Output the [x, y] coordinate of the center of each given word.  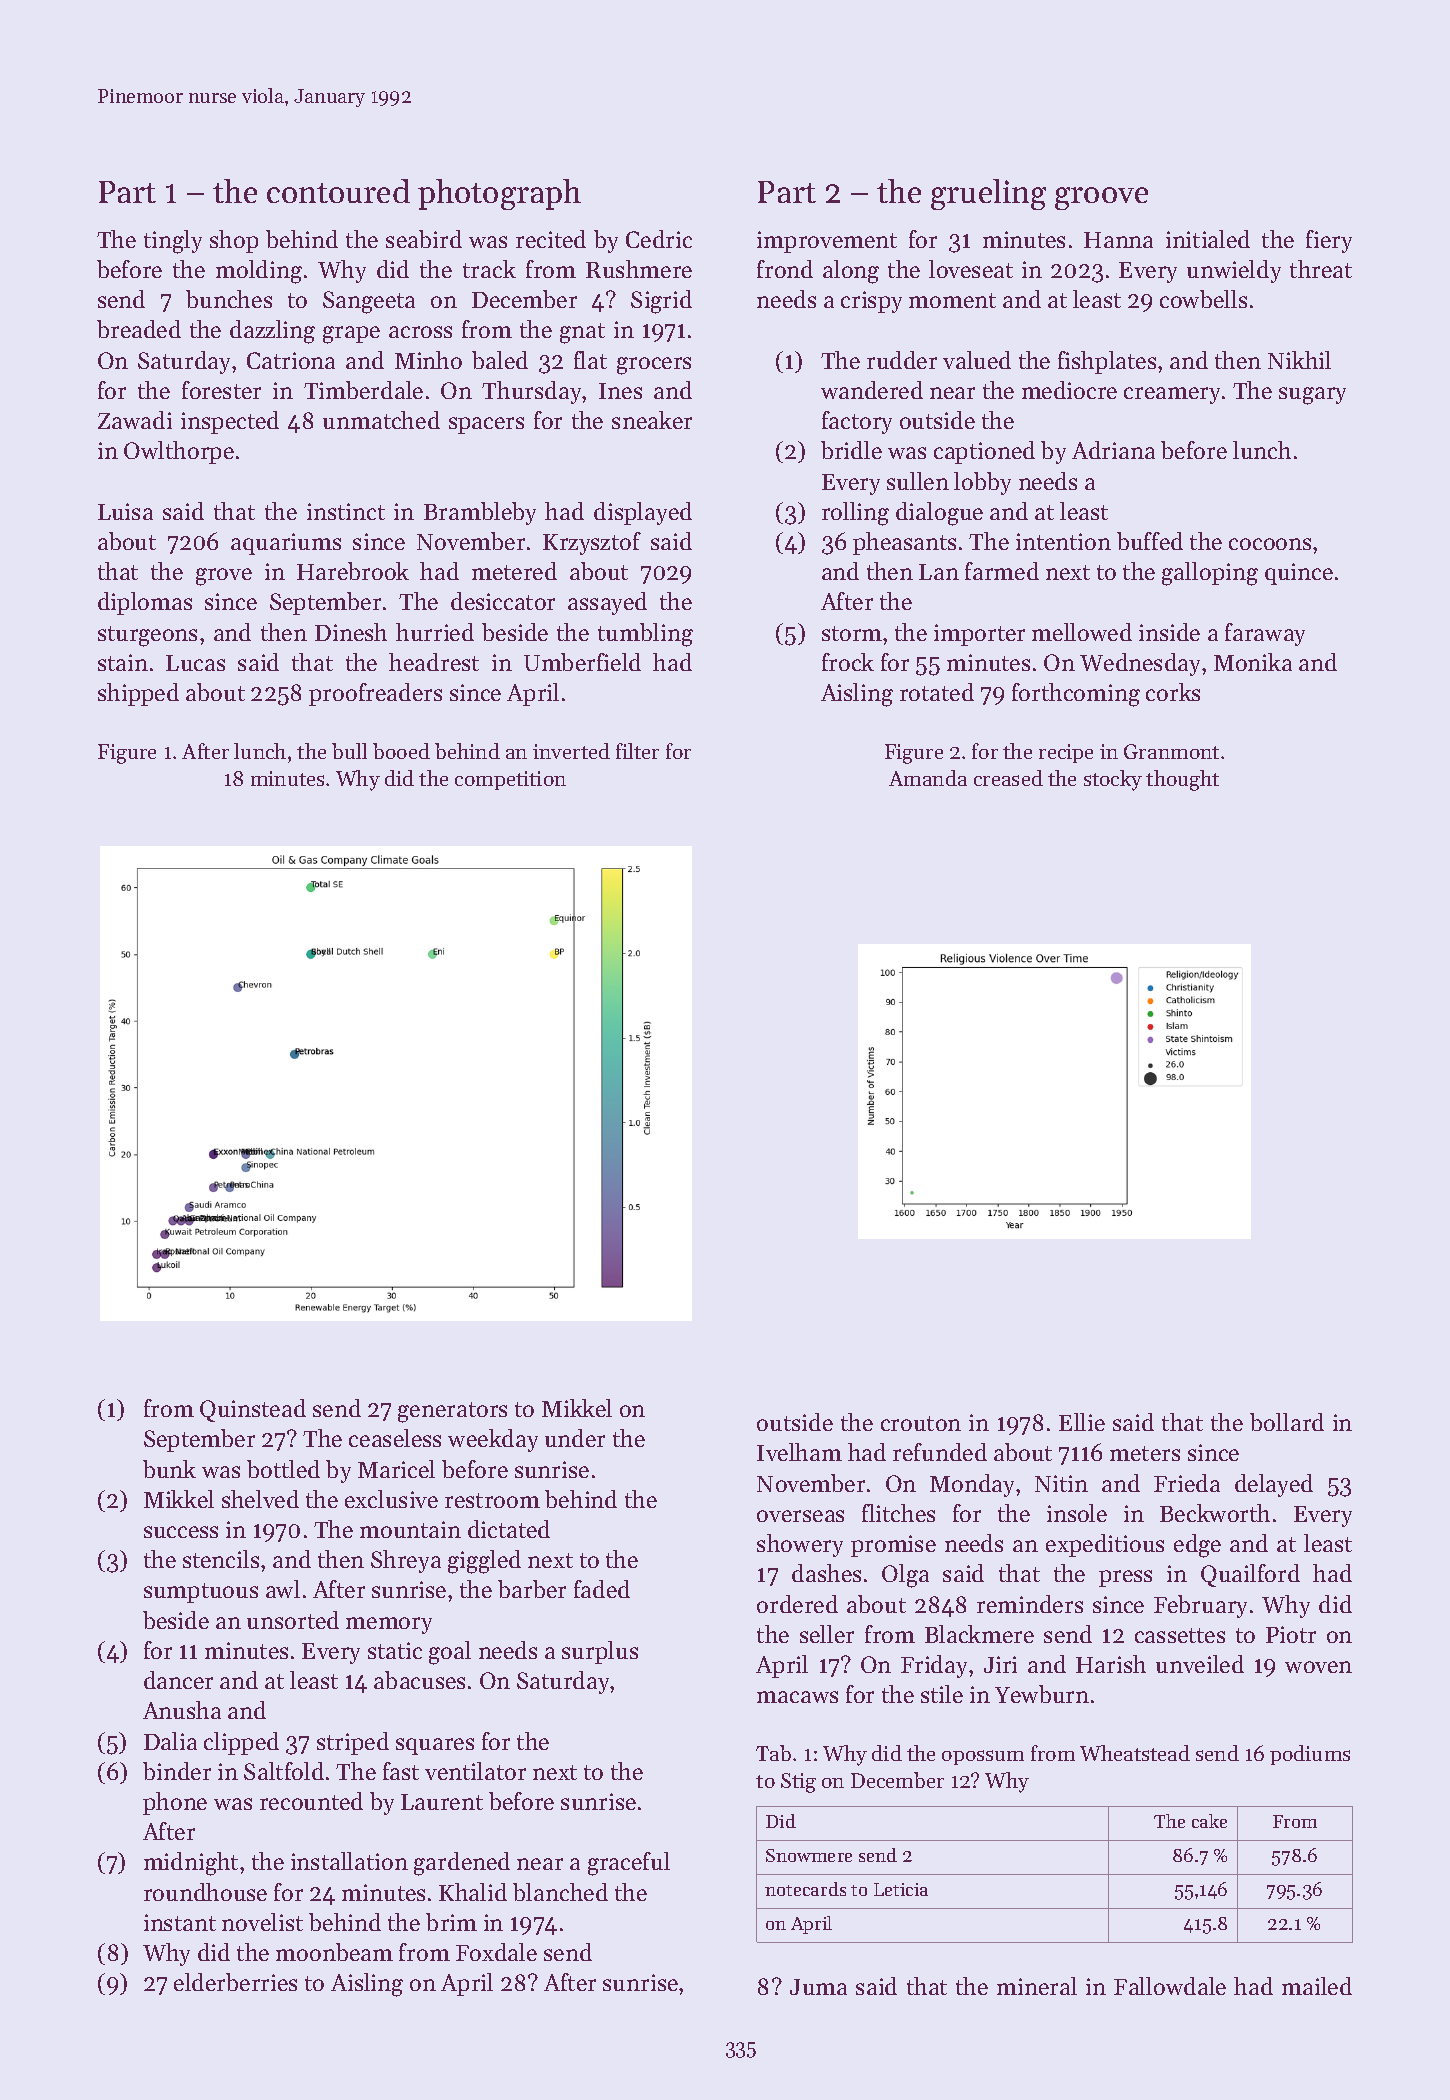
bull [349, 751]
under [575, 1438]
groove [1101, 198]
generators [452, 1412]
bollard [1287, 1422]
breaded [139, 329]
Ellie [1082, 1422]
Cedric [659, 239]
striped [353, 1743]
